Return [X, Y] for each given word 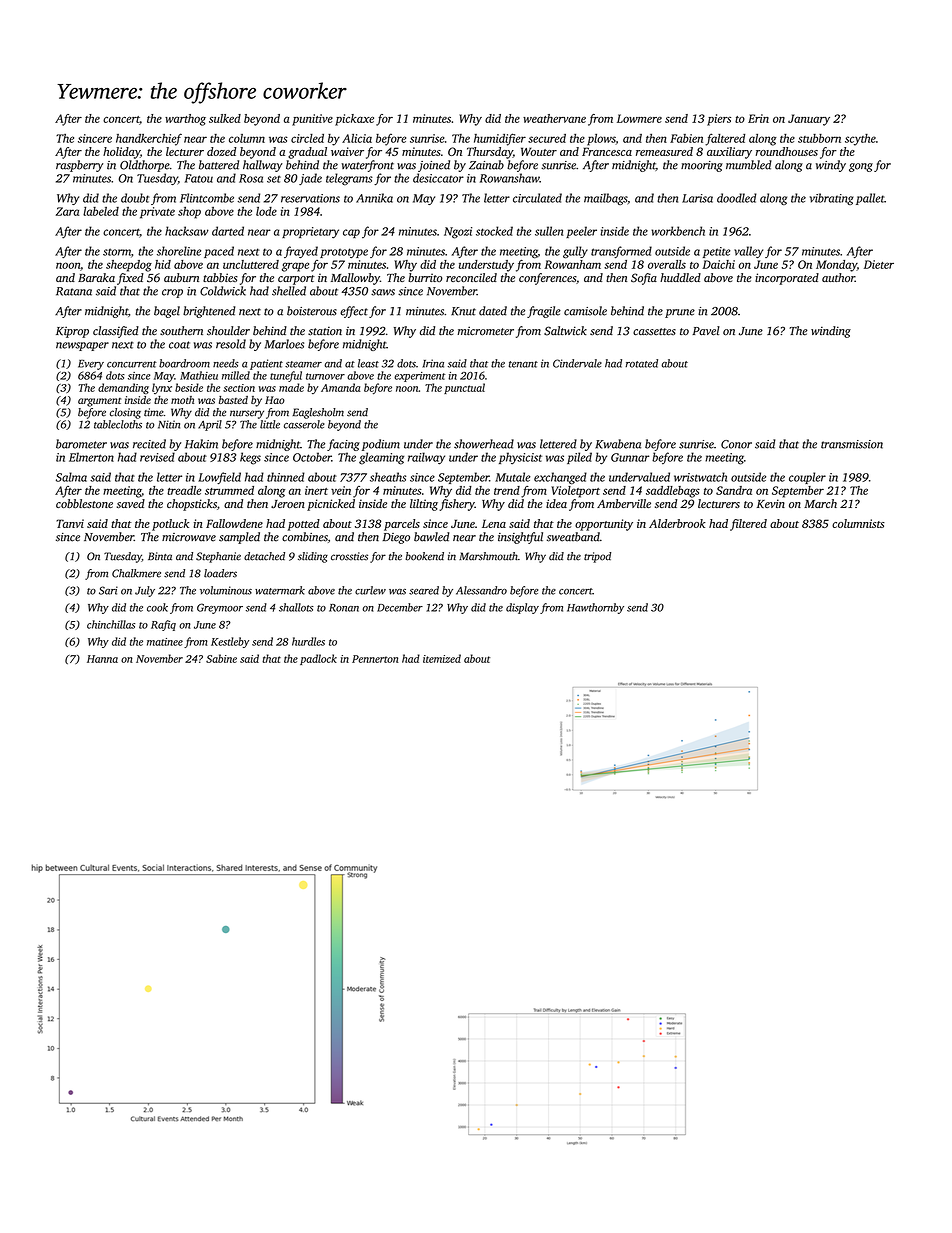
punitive [312, 120]
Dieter [879, 264]
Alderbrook [677, 523]
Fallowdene [234, 523]
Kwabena [618, 444]
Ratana [74, 291]
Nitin [169, 424]
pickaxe [354, 120]
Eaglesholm [318, 413]
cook [157, 607]
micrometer [485, 331]
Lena [494, 523]
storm [117, 252]
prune [680, 313]
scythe [860, 140]
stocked [494, 231]
